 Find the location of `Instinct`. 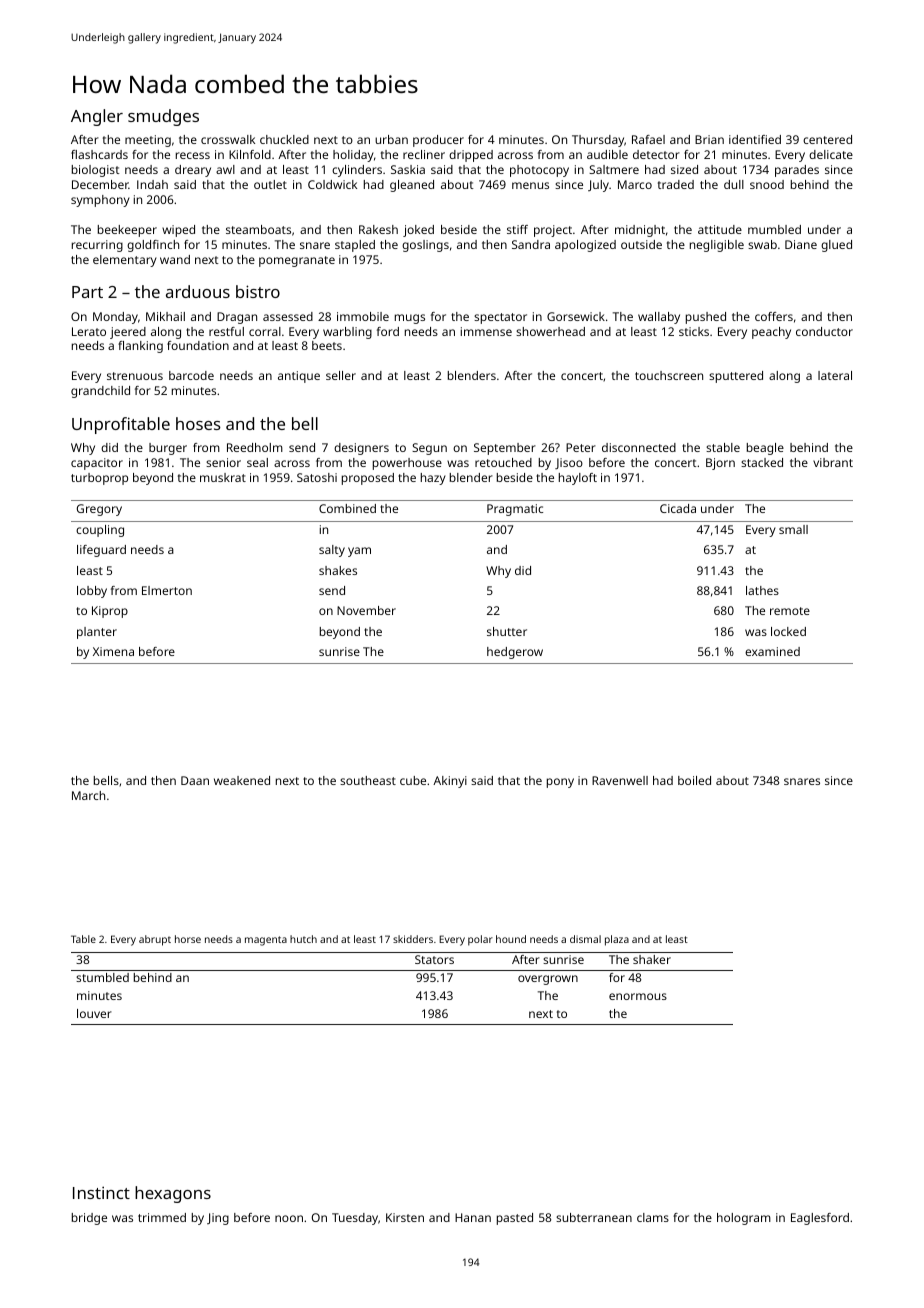

Instinct is located at coordinates (101, 1192).
